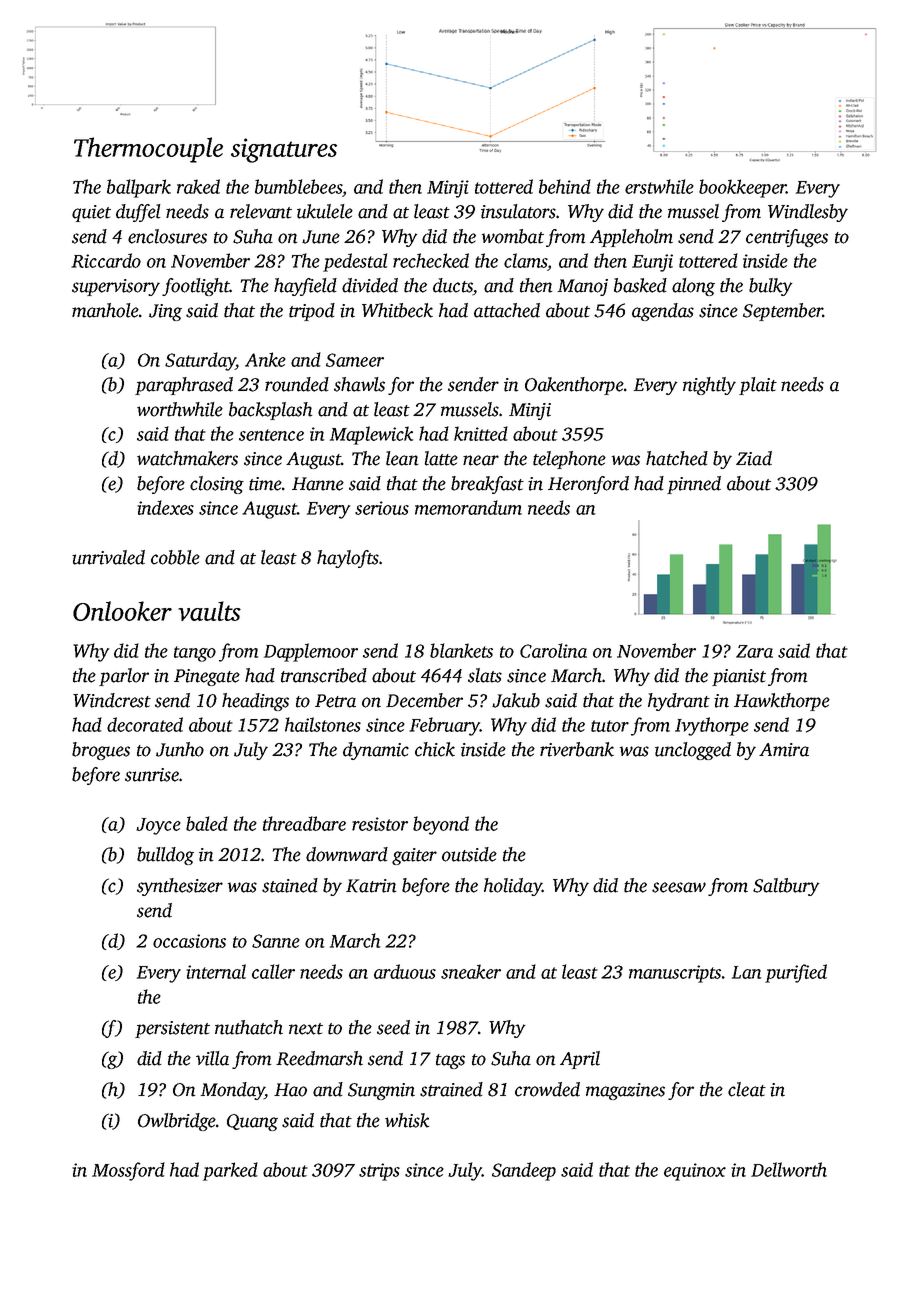 Image resolution: width=924 pixels, height=1311 pixels. Describe the element at coordinates (91, 213) in the screenshot. I see `quiet` at that location.
